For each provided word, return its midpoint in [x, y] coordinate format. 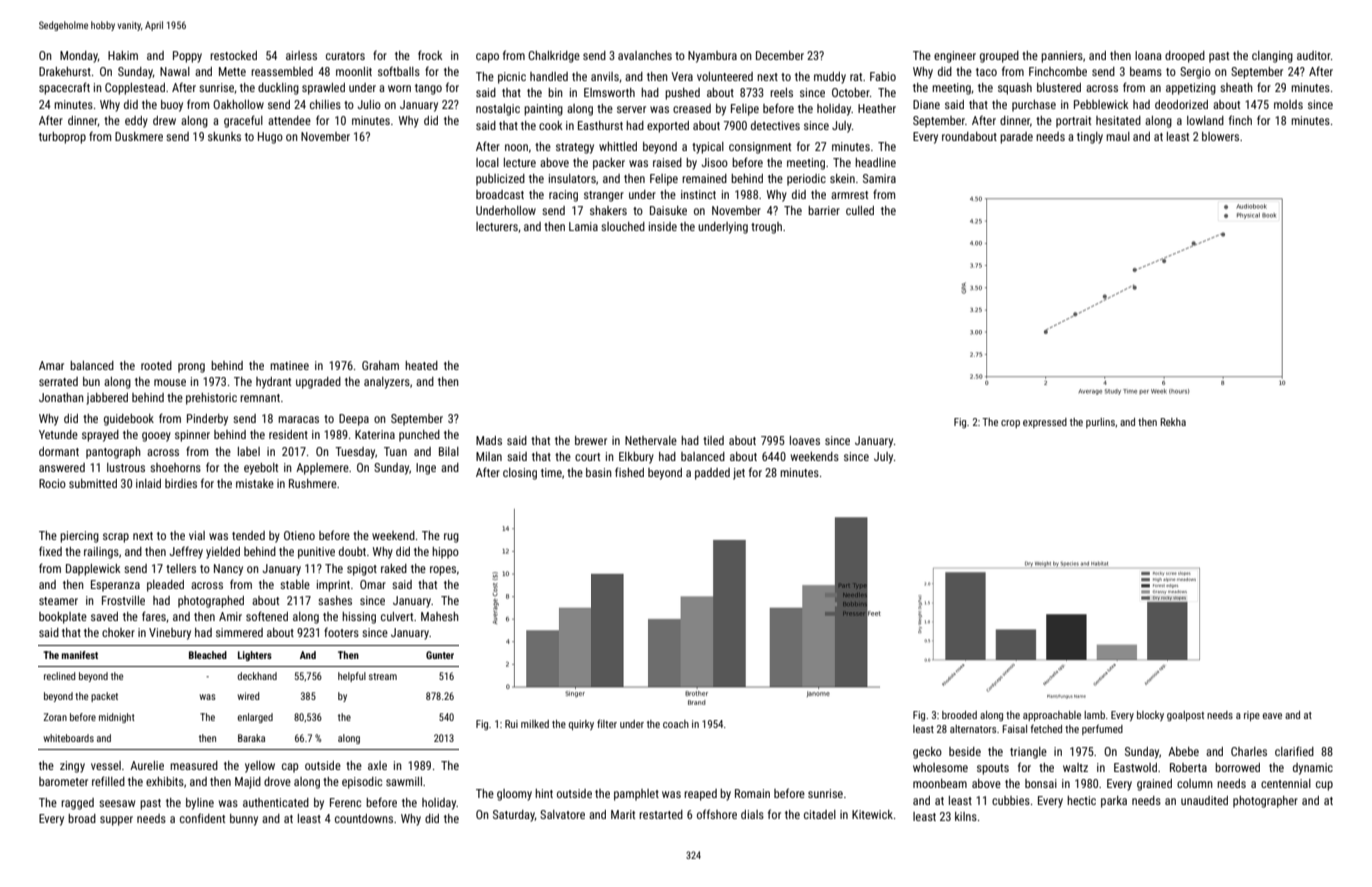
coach [676, 724]
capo [487, 58]
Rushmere [313, 483]
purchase [1034, 106]
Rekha [1173, 422]
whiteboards [69, 738]
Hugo [270, 138]
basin [599, 472]
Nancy [228, 570]
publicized [500, 180]
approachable [1052, 716]
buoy [172, 106]
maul [1118, 136]
